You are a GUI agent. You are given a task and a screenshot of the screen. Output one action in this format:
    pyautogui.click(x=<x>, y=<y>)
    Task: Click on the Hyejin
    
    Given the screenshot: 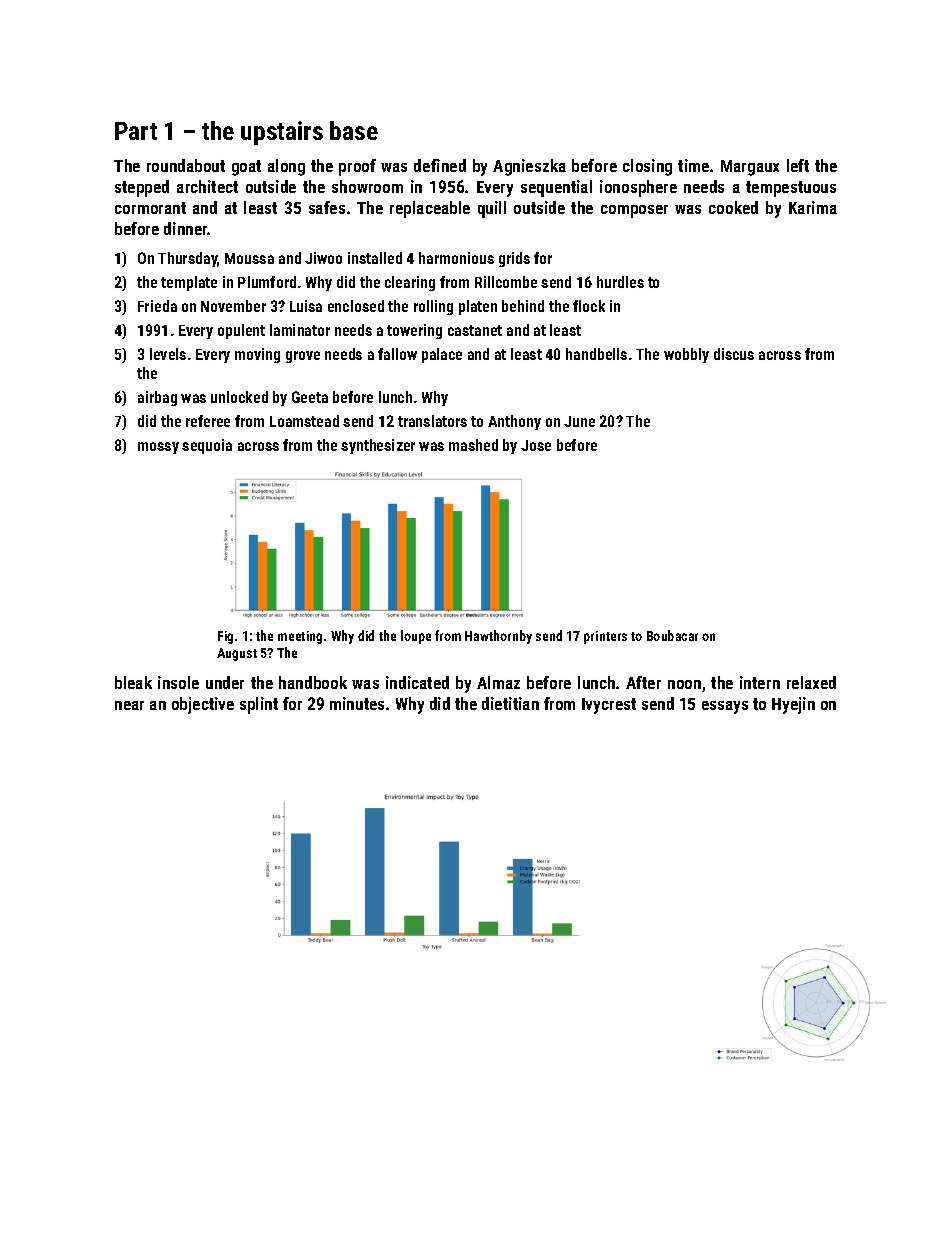 What is the action you would take?
    pyautogui.click(x=793, y=705)
